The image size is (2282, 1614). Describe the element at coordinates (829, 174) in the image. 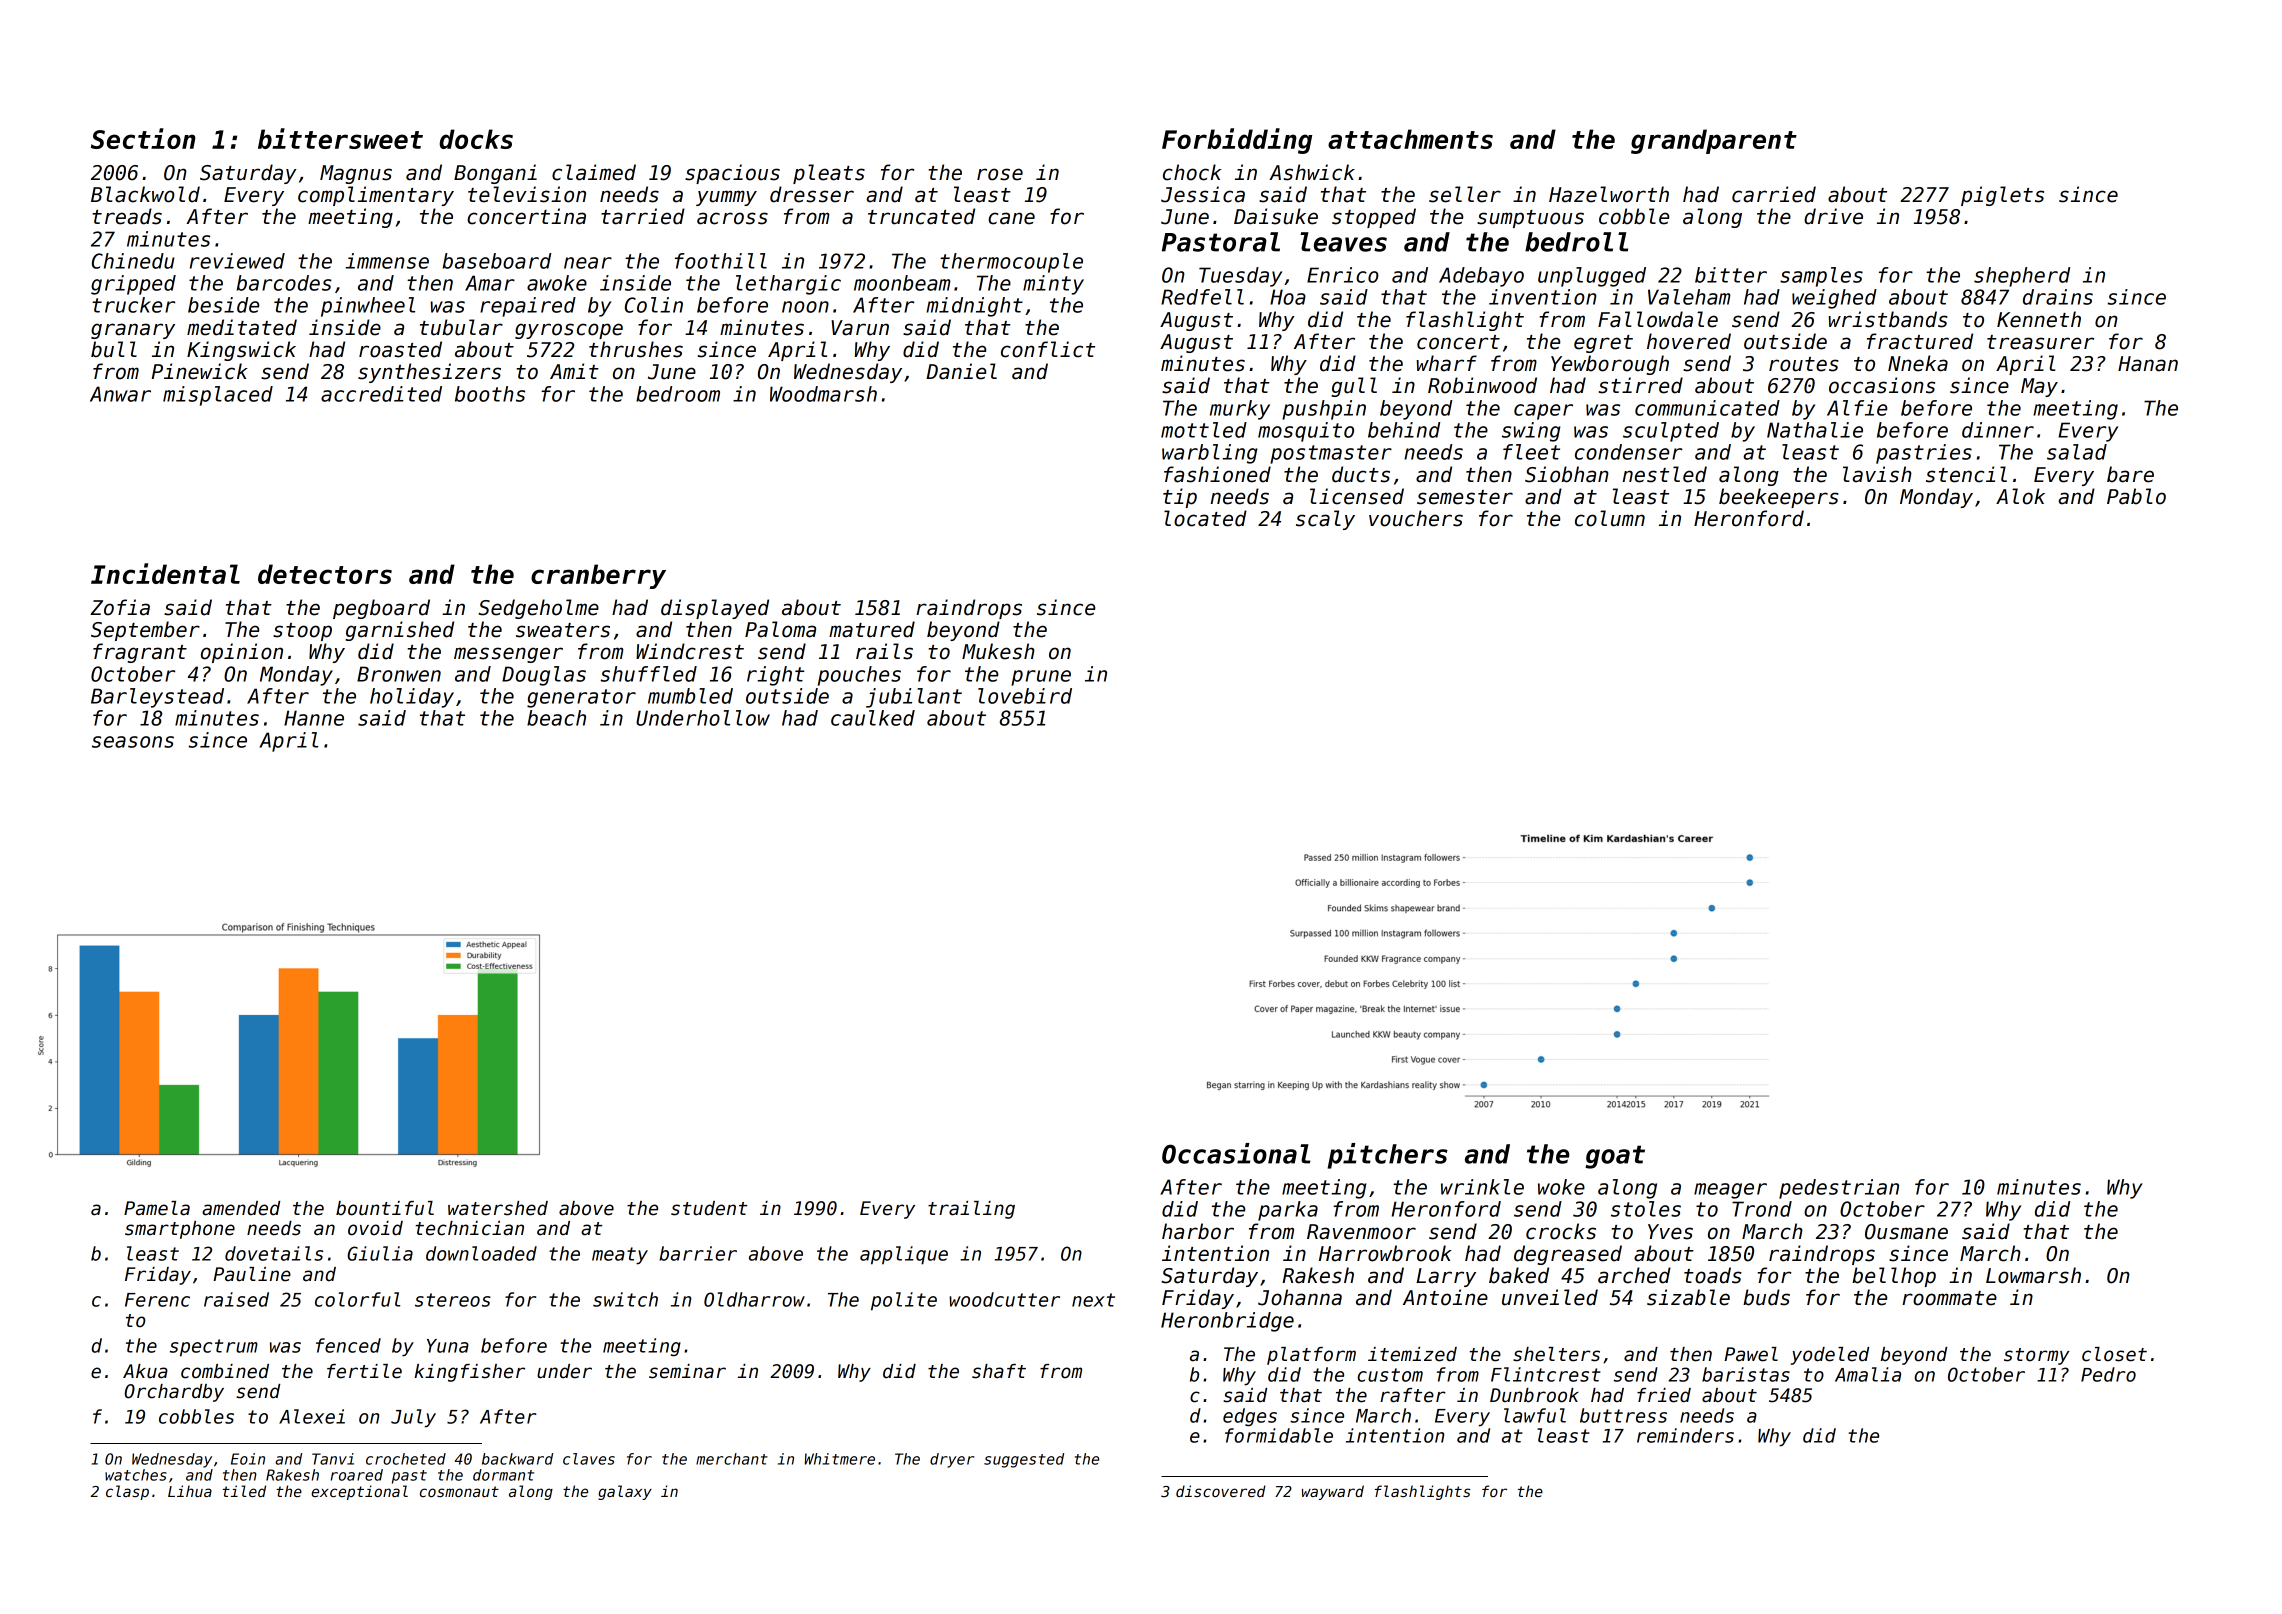

I see `pleats` at that location.
